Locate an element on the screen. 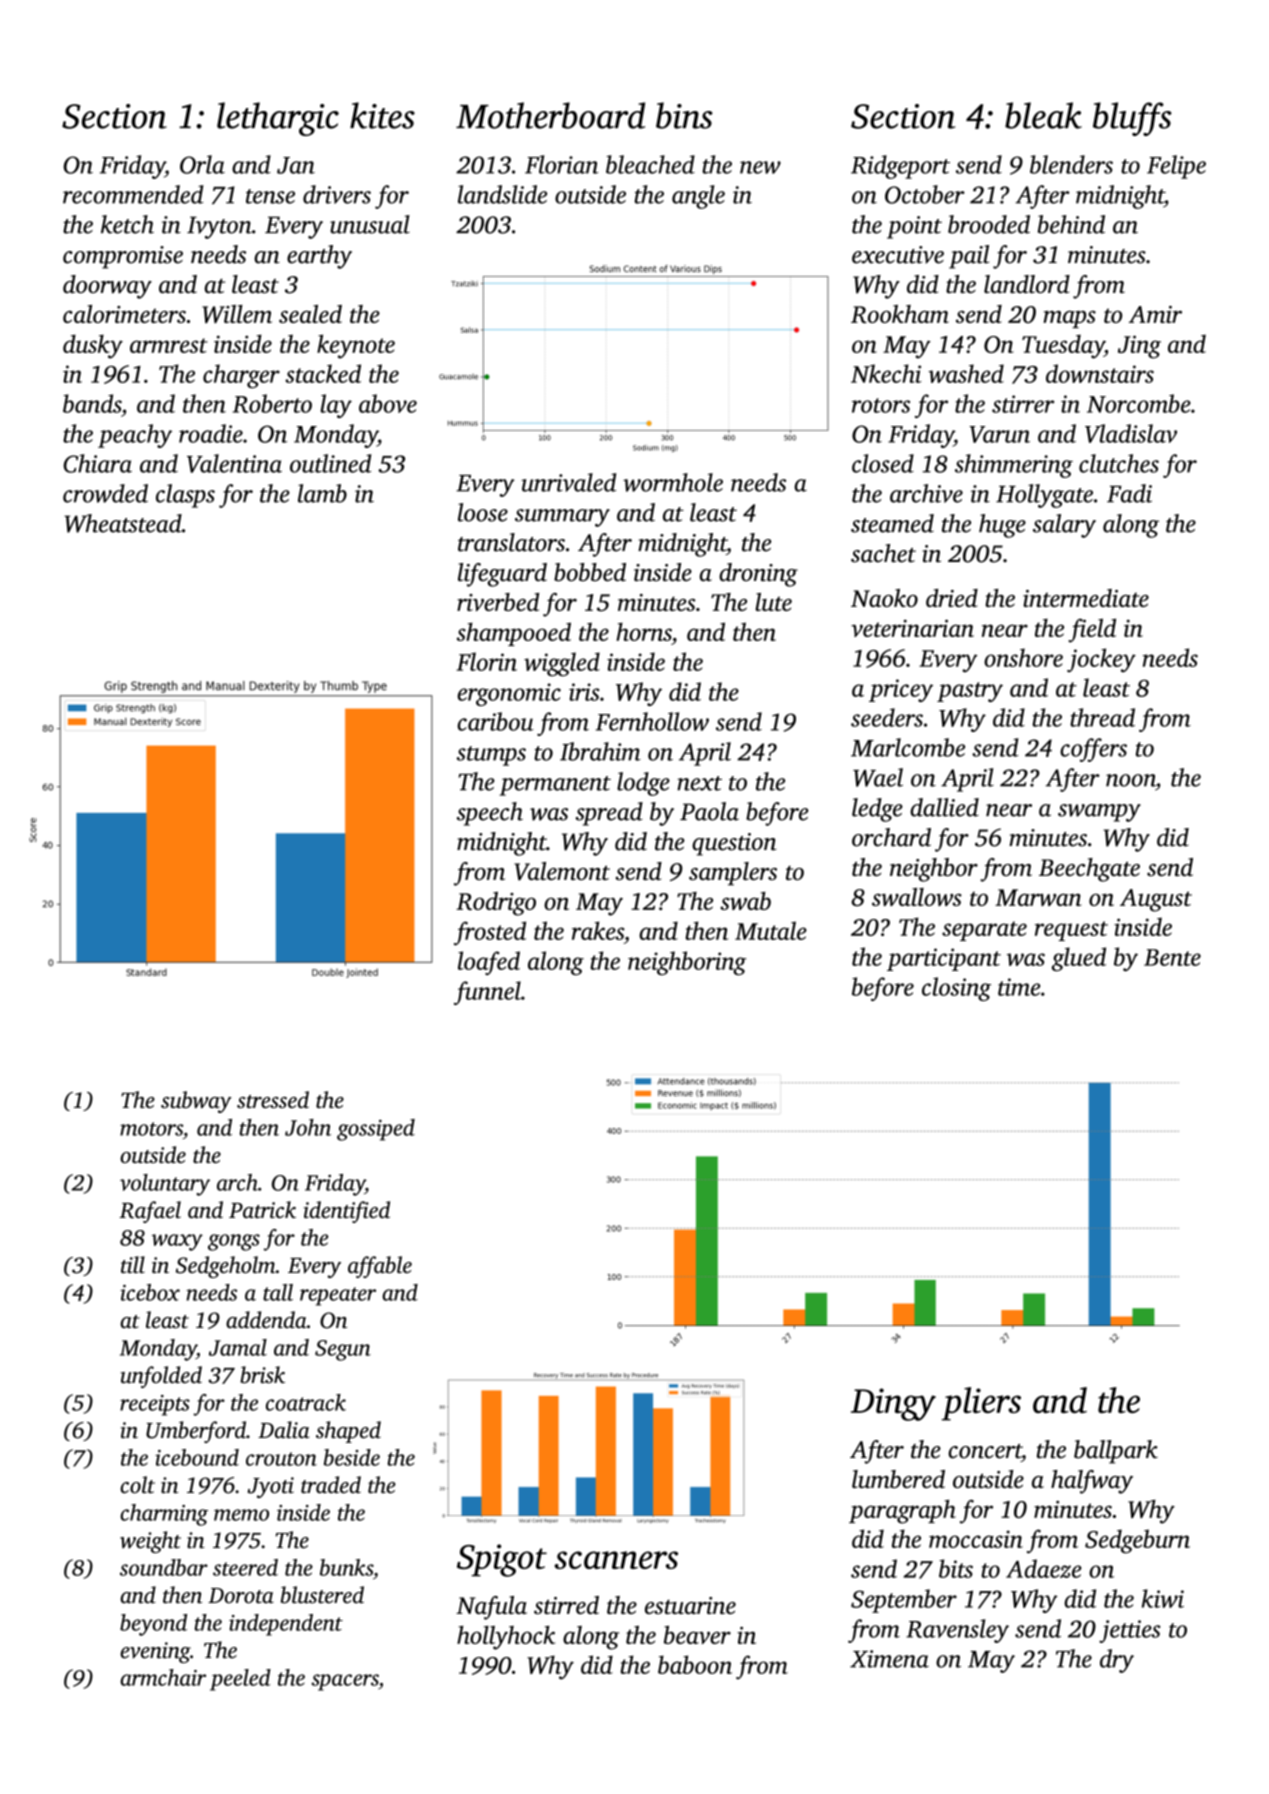 This screenshot has height=1794, width=1269. coffers is located at coordinates (1093, 750).
